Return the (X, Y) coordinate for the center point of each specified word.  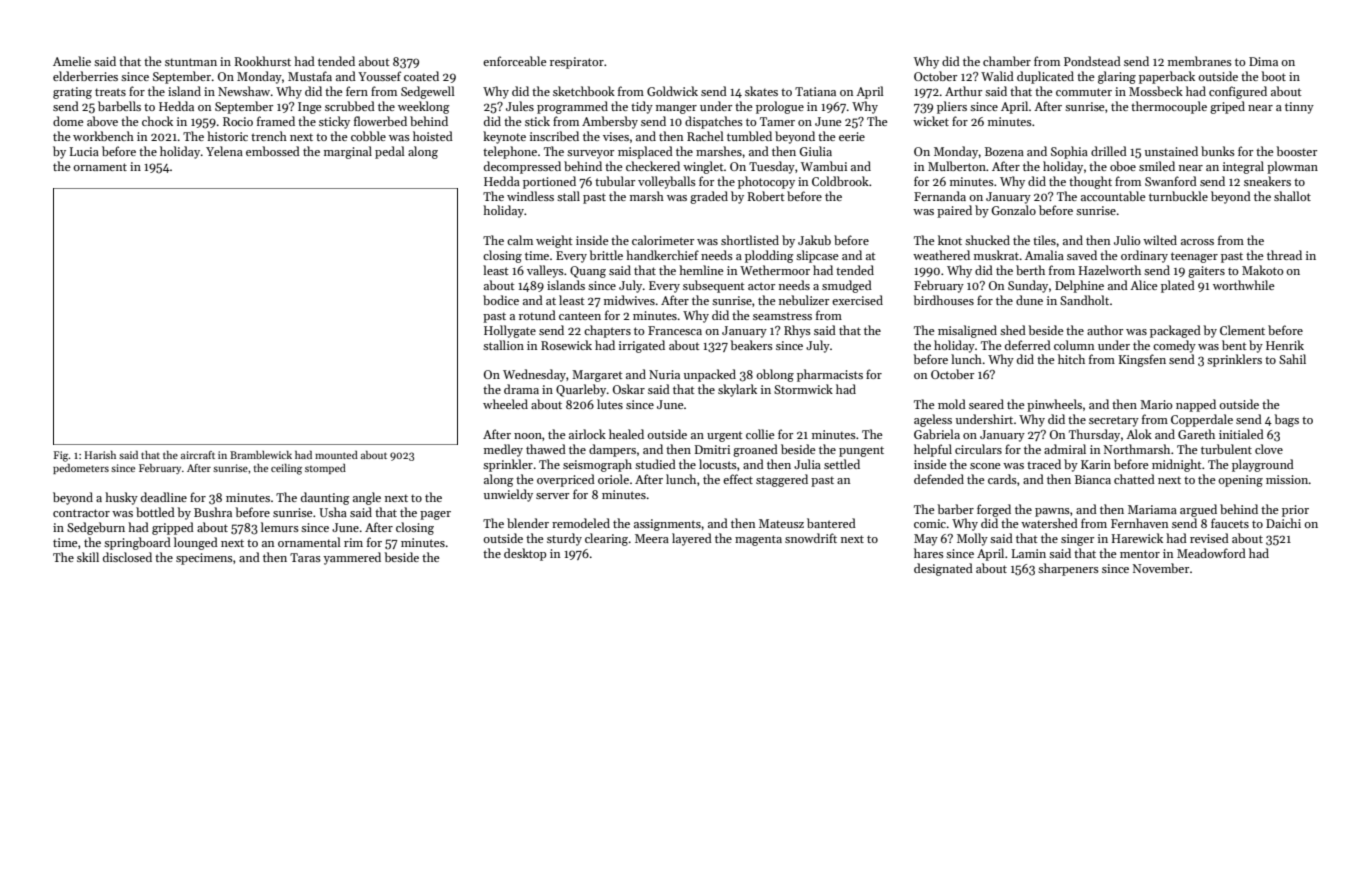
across (1197, 242)
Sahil (1292, 359)
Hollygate (510, 331)
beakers (752, 345)
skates (761, 91)
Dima (1263, 61)
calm (520, 240)
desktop (525, 554)
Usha (333, 512)
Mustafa (310, 76)
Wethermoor (775, 270)
